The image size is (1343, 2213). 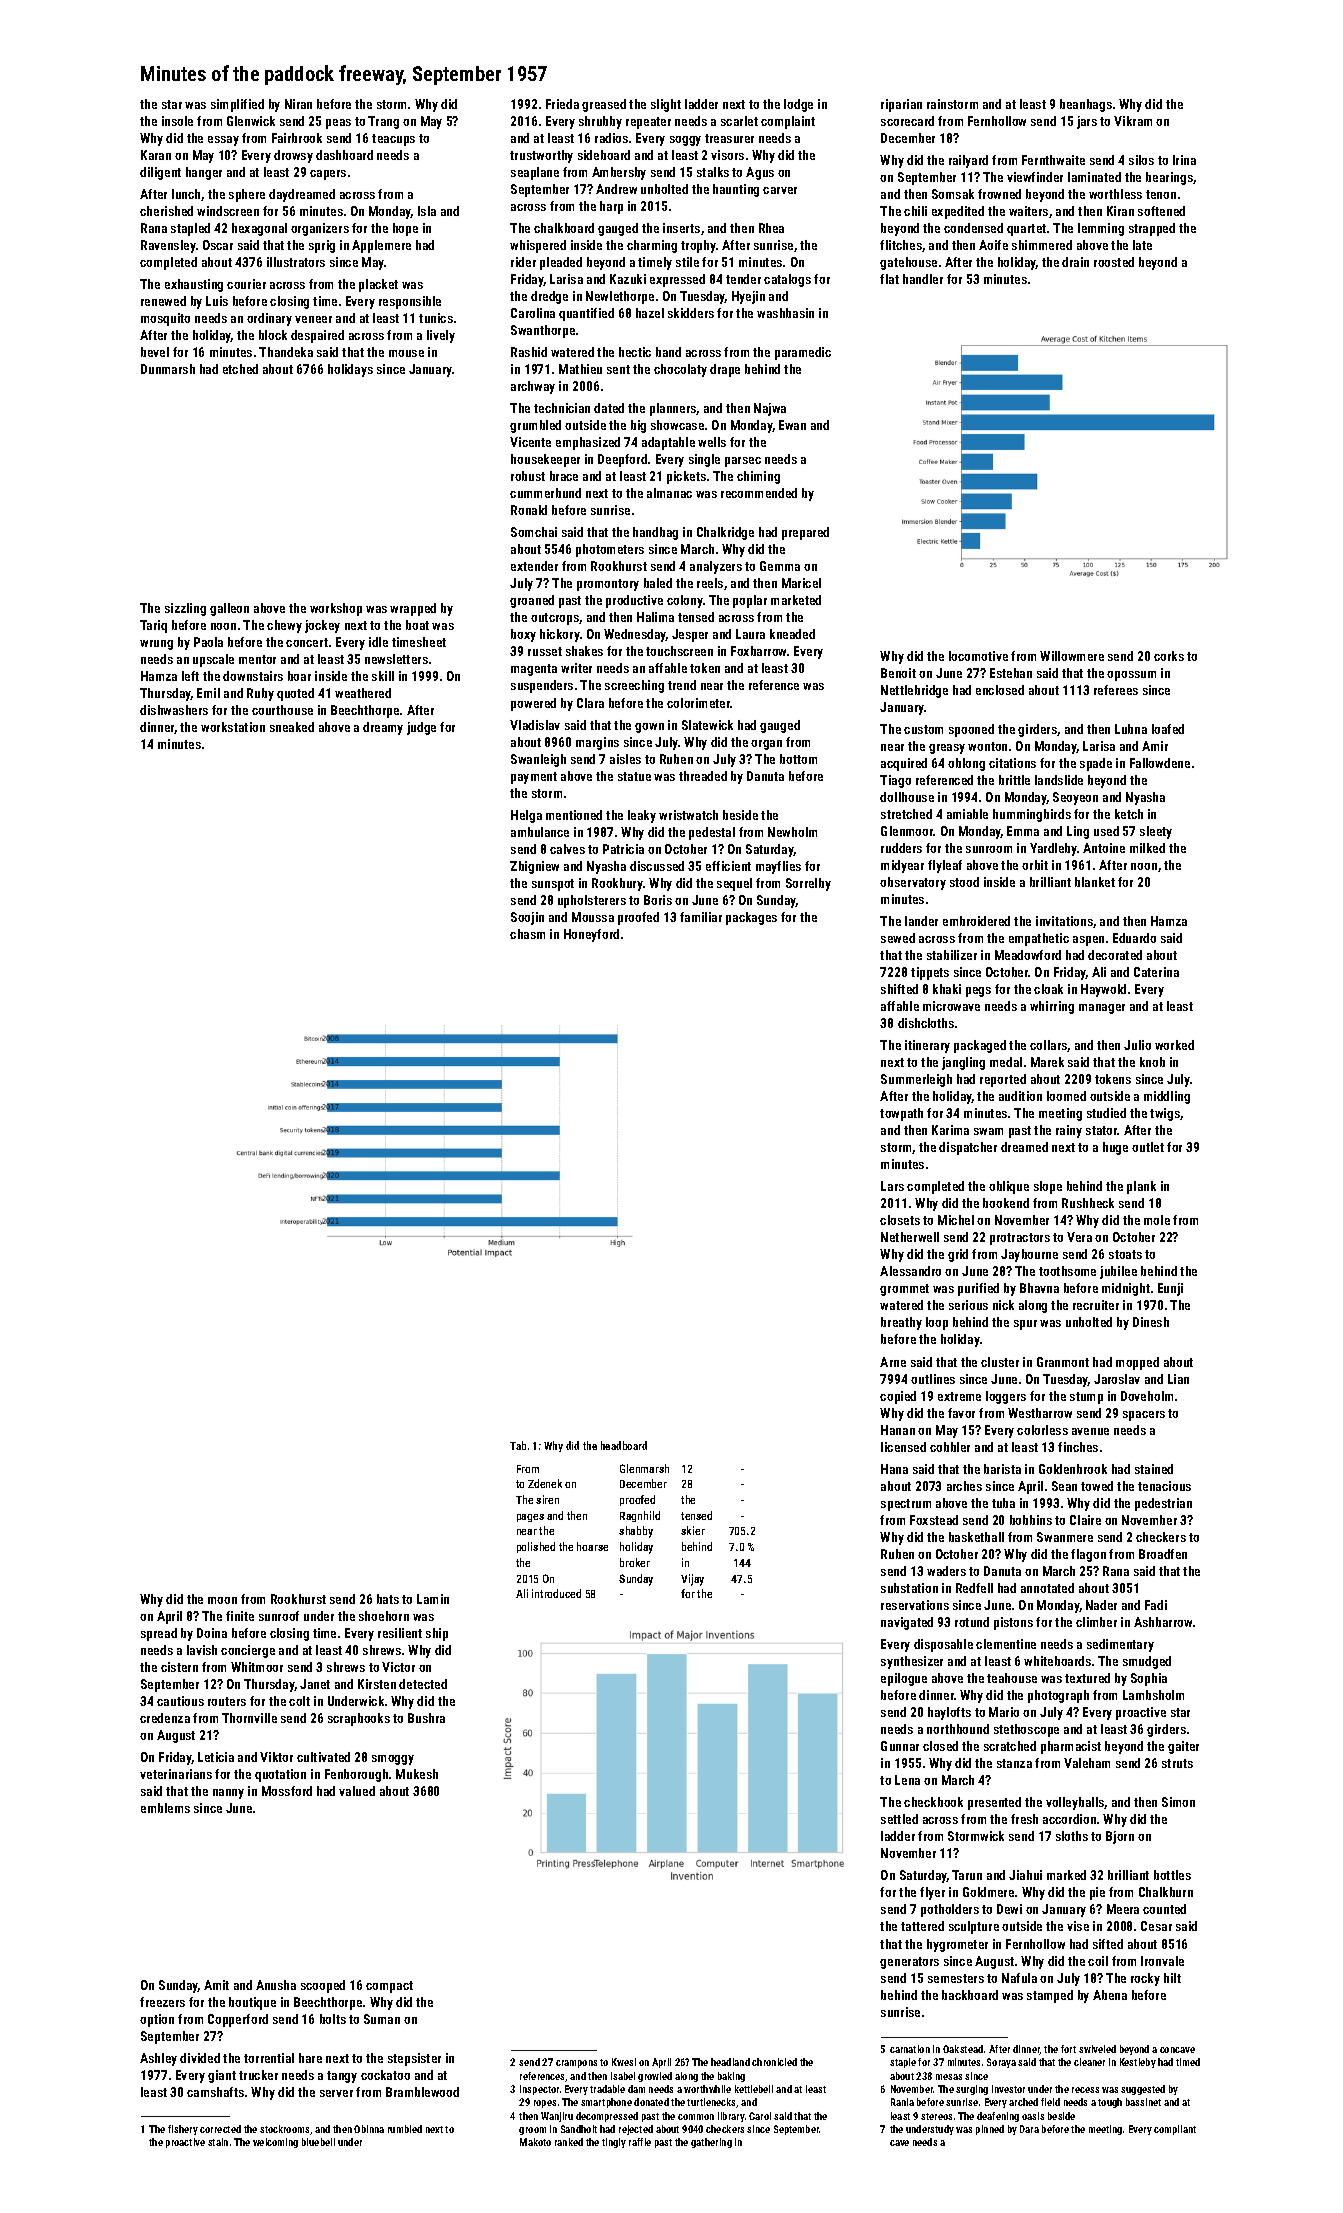 What do you see at coordinates (222, 1600) in the page?
I see `moon` at bounding box center [222, 1600].
